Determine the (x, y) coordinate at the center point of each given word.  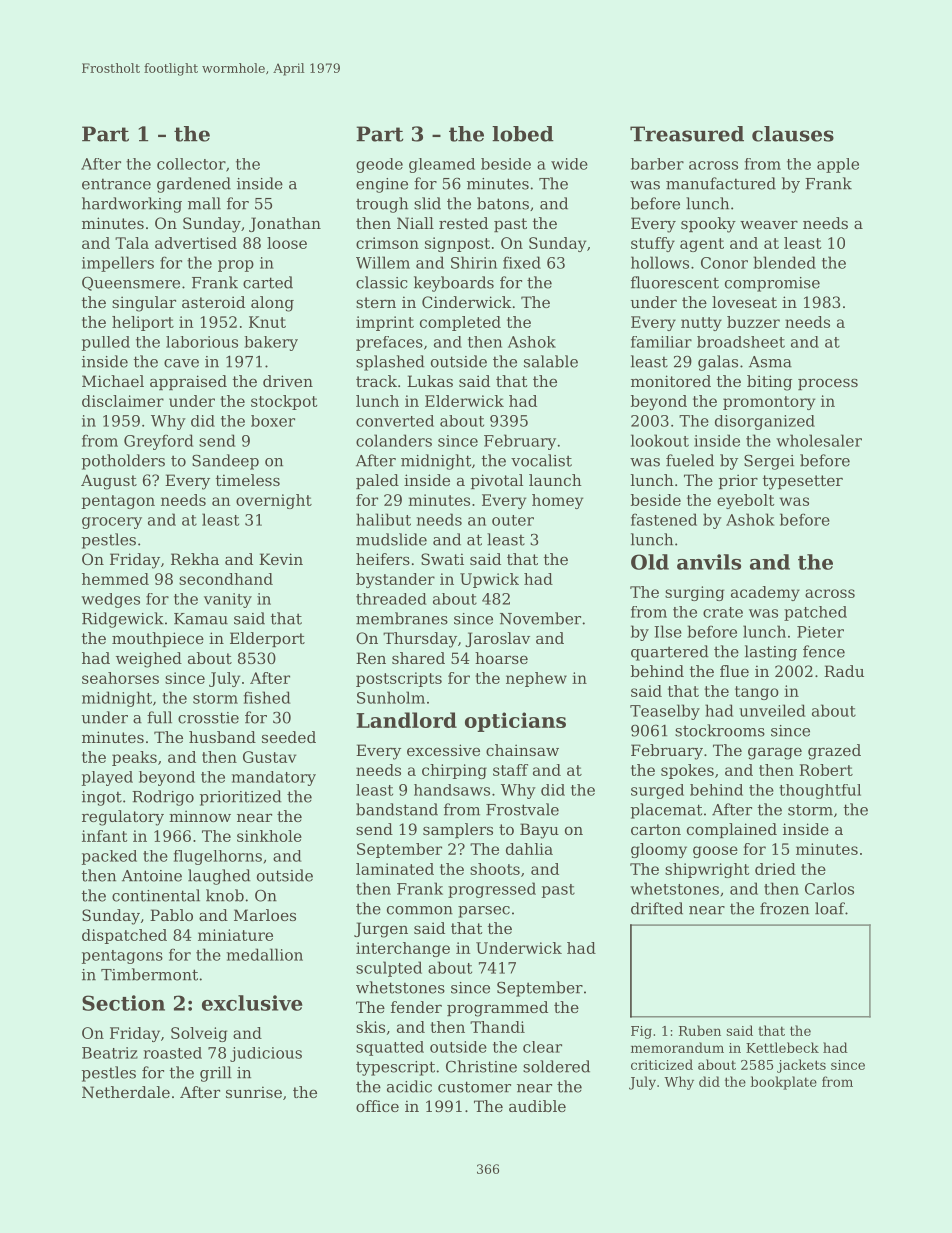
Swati (442, 559)
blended (784, 262)
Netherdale (126, 1092)
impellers (118, 264)
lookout (660, 440)
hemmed (115, 579)
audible (537, 1106)
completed (460, 323)
